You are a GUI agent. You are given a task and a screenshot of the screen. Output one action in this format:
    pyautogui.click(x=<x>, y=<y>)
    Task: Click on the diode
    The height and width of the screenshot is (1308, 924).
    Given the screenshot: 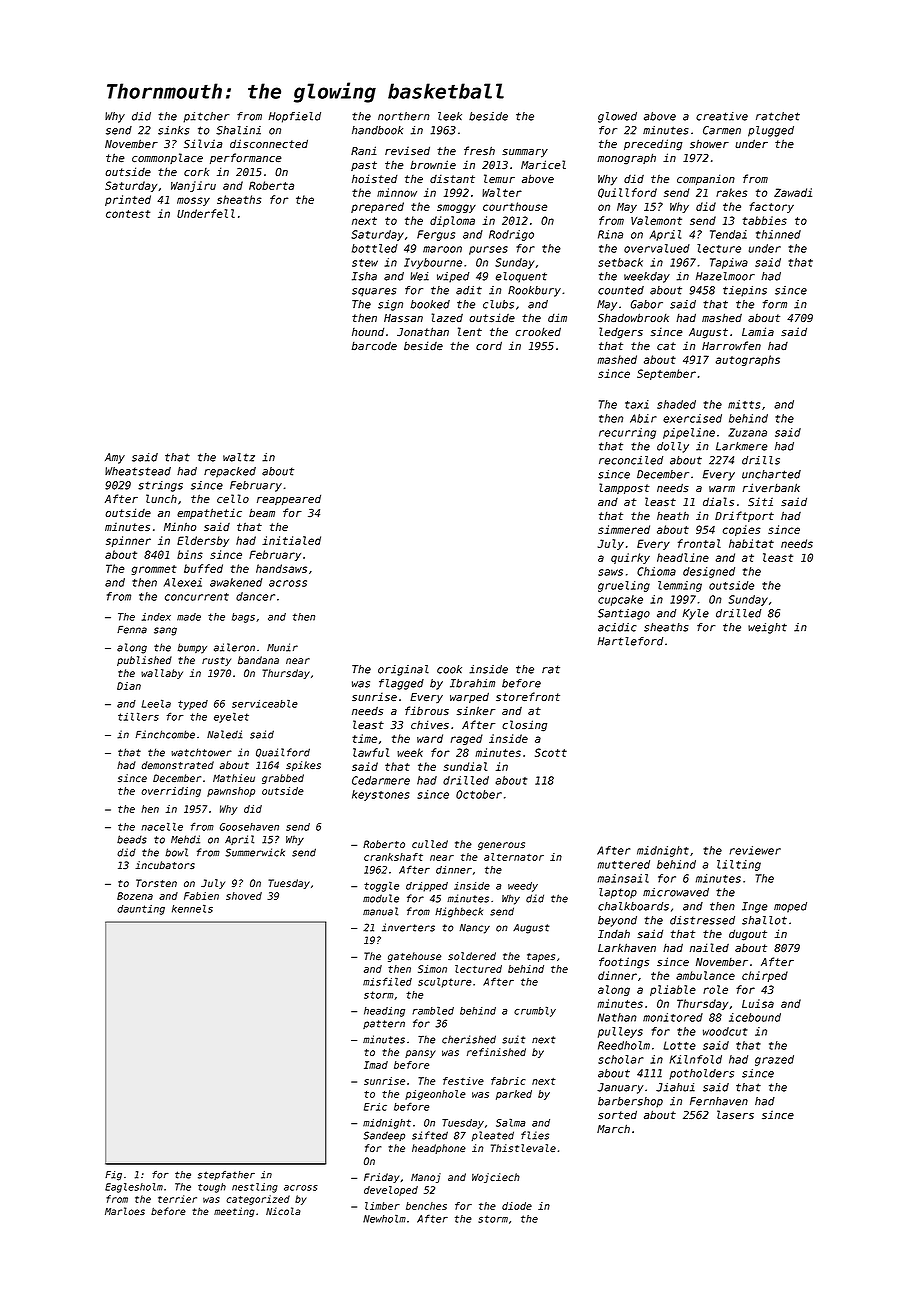 What is the action you would take?
    pyautogui.click(x=517, y=1206)
